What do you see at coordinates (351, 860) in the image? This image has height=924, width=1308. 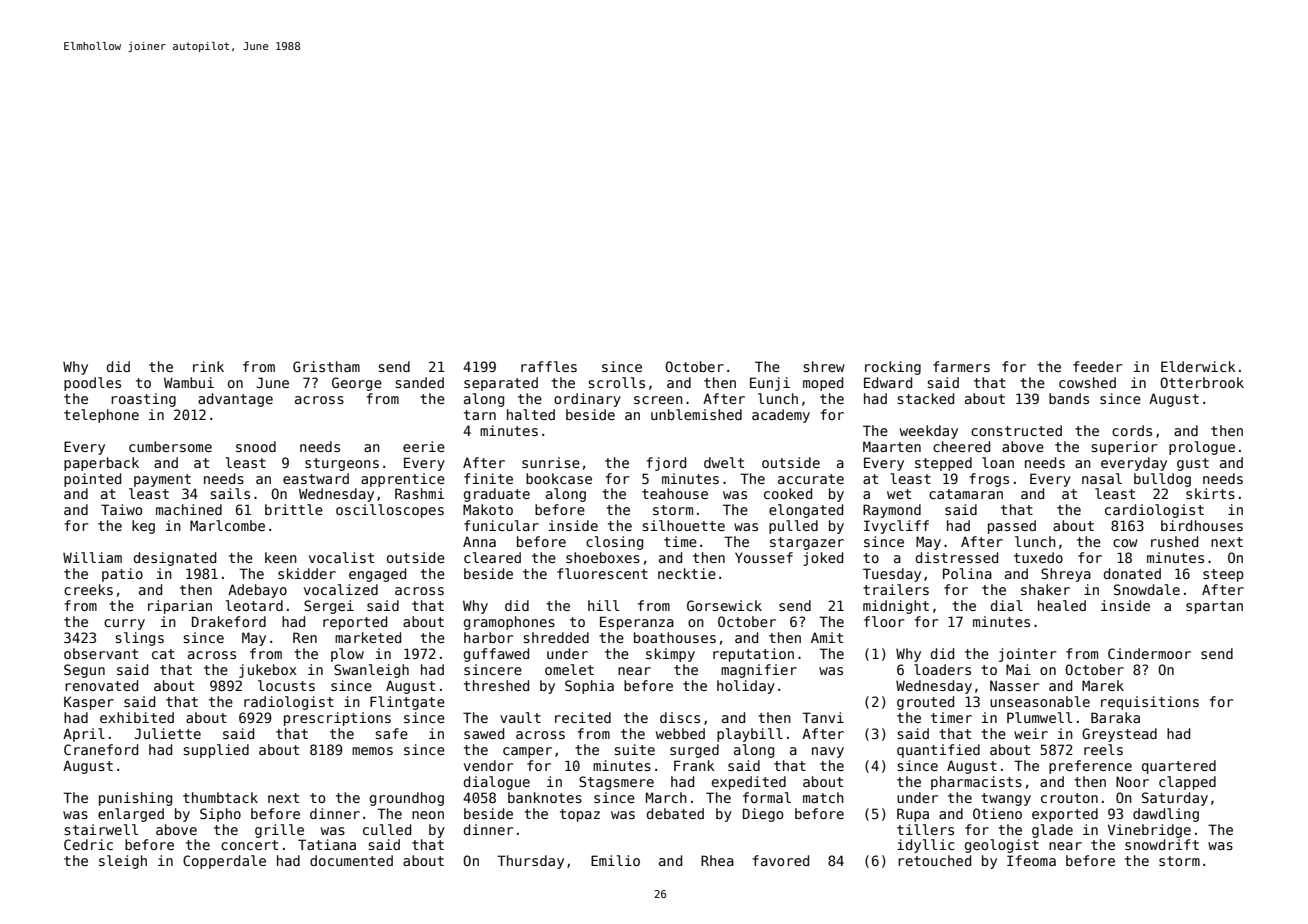 I see `documented` at bounding box center [351, 860].
